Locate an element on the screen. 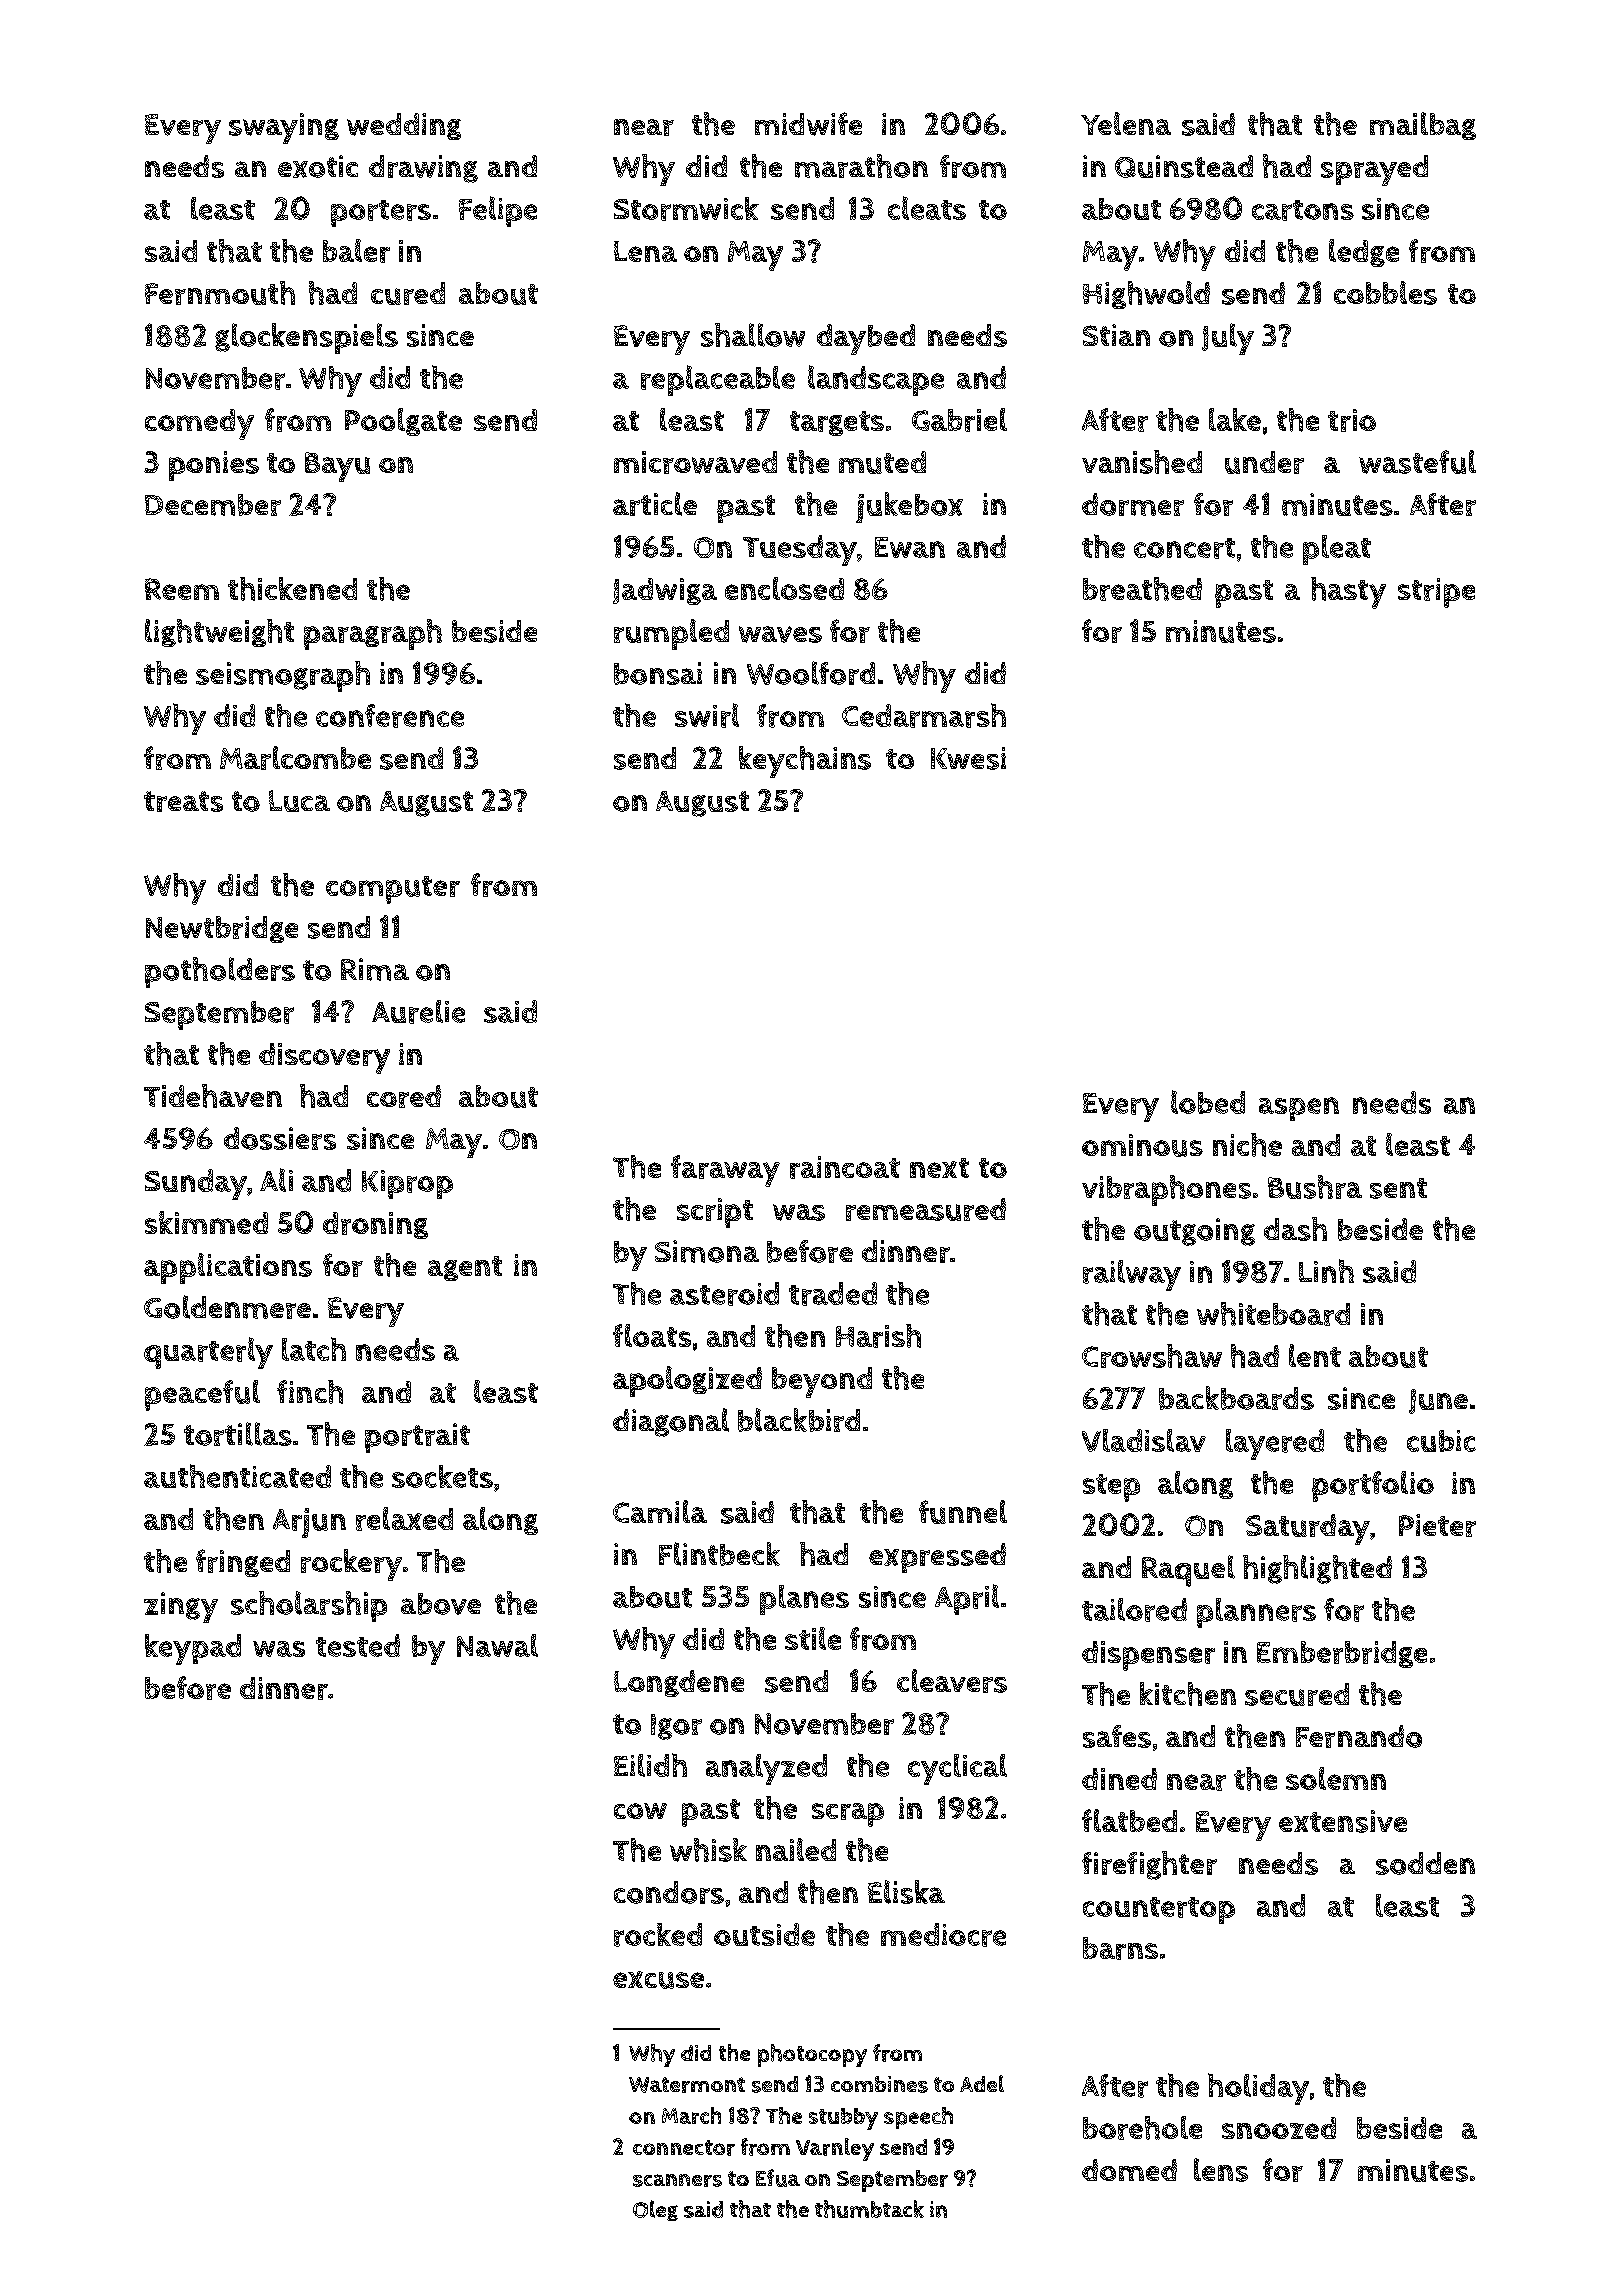 The image size is (1620, 2292). Kwesi is located at coordinates (968, 758).
